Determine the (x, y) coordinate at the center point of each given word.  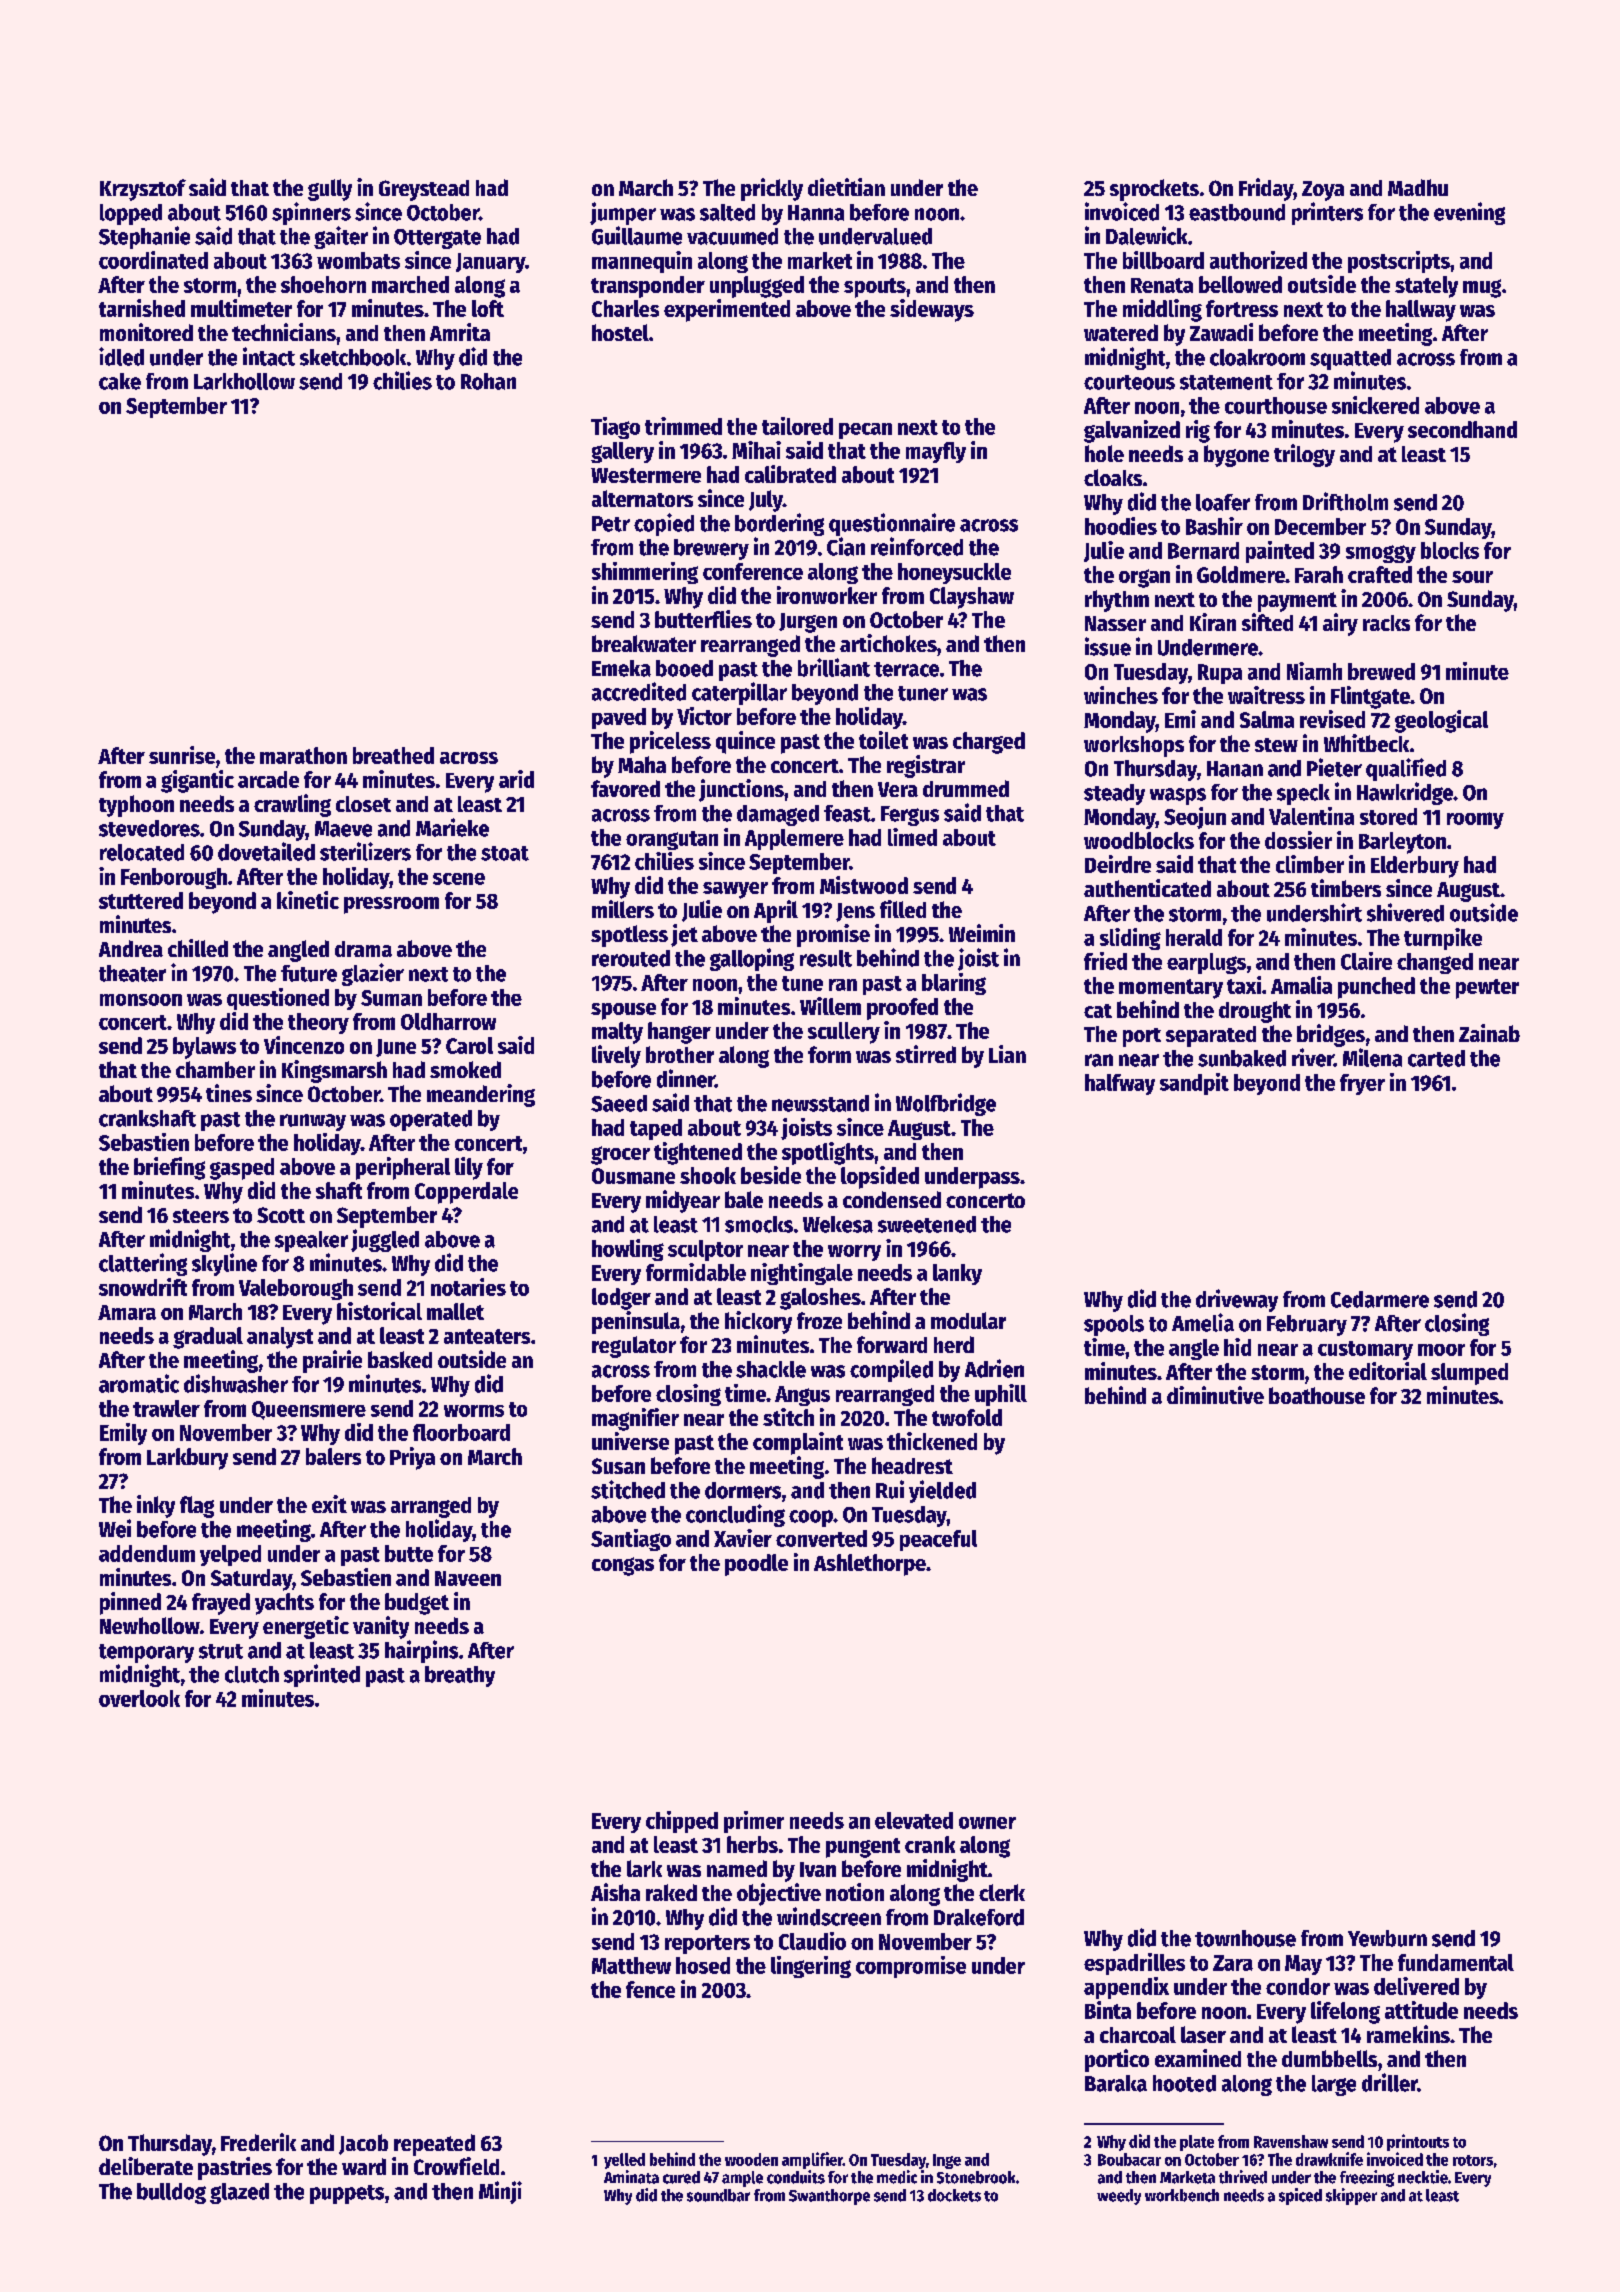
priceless (670, 742)
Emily (123, 1434)
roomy (1475, 820)
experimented (727, 310)
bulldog (171, 2193)
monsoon (141, 1000)
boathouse (1317, 1395)
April (776, 911)
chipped (682, 1822)
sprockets (1154, 190)
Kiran (1213, 622)
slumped (1469, 1374)
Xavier (743, 1538)
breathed (393, 755)
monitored (146, 332)
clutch (252, 1674)
